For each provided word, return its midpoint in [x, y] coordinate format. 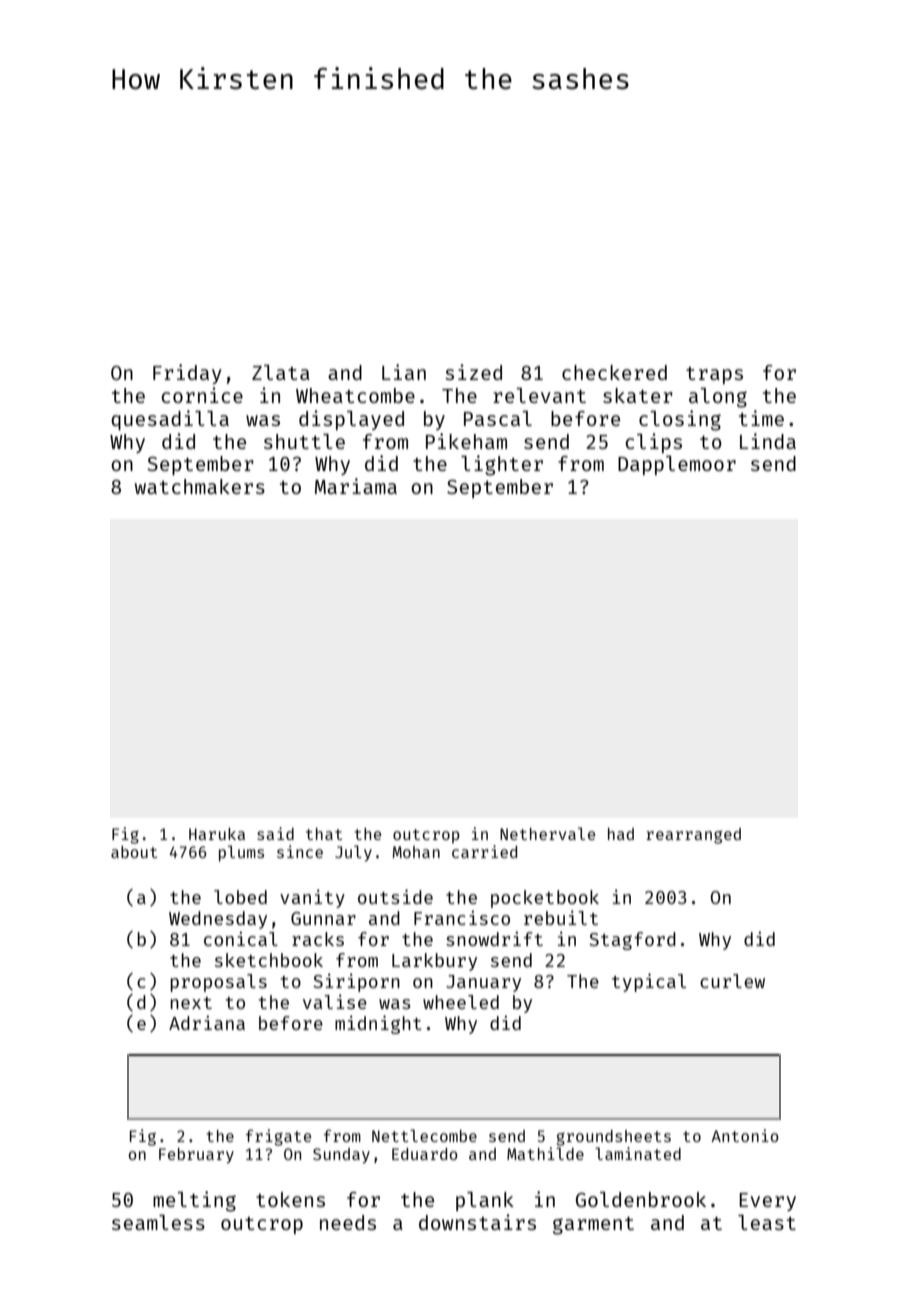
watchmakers [200, 486]
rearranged [693, 836]
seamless [158, 1222]
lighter [502, 465]
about [134, 852]
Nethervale [547, 833]
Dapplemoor [677, 465]
